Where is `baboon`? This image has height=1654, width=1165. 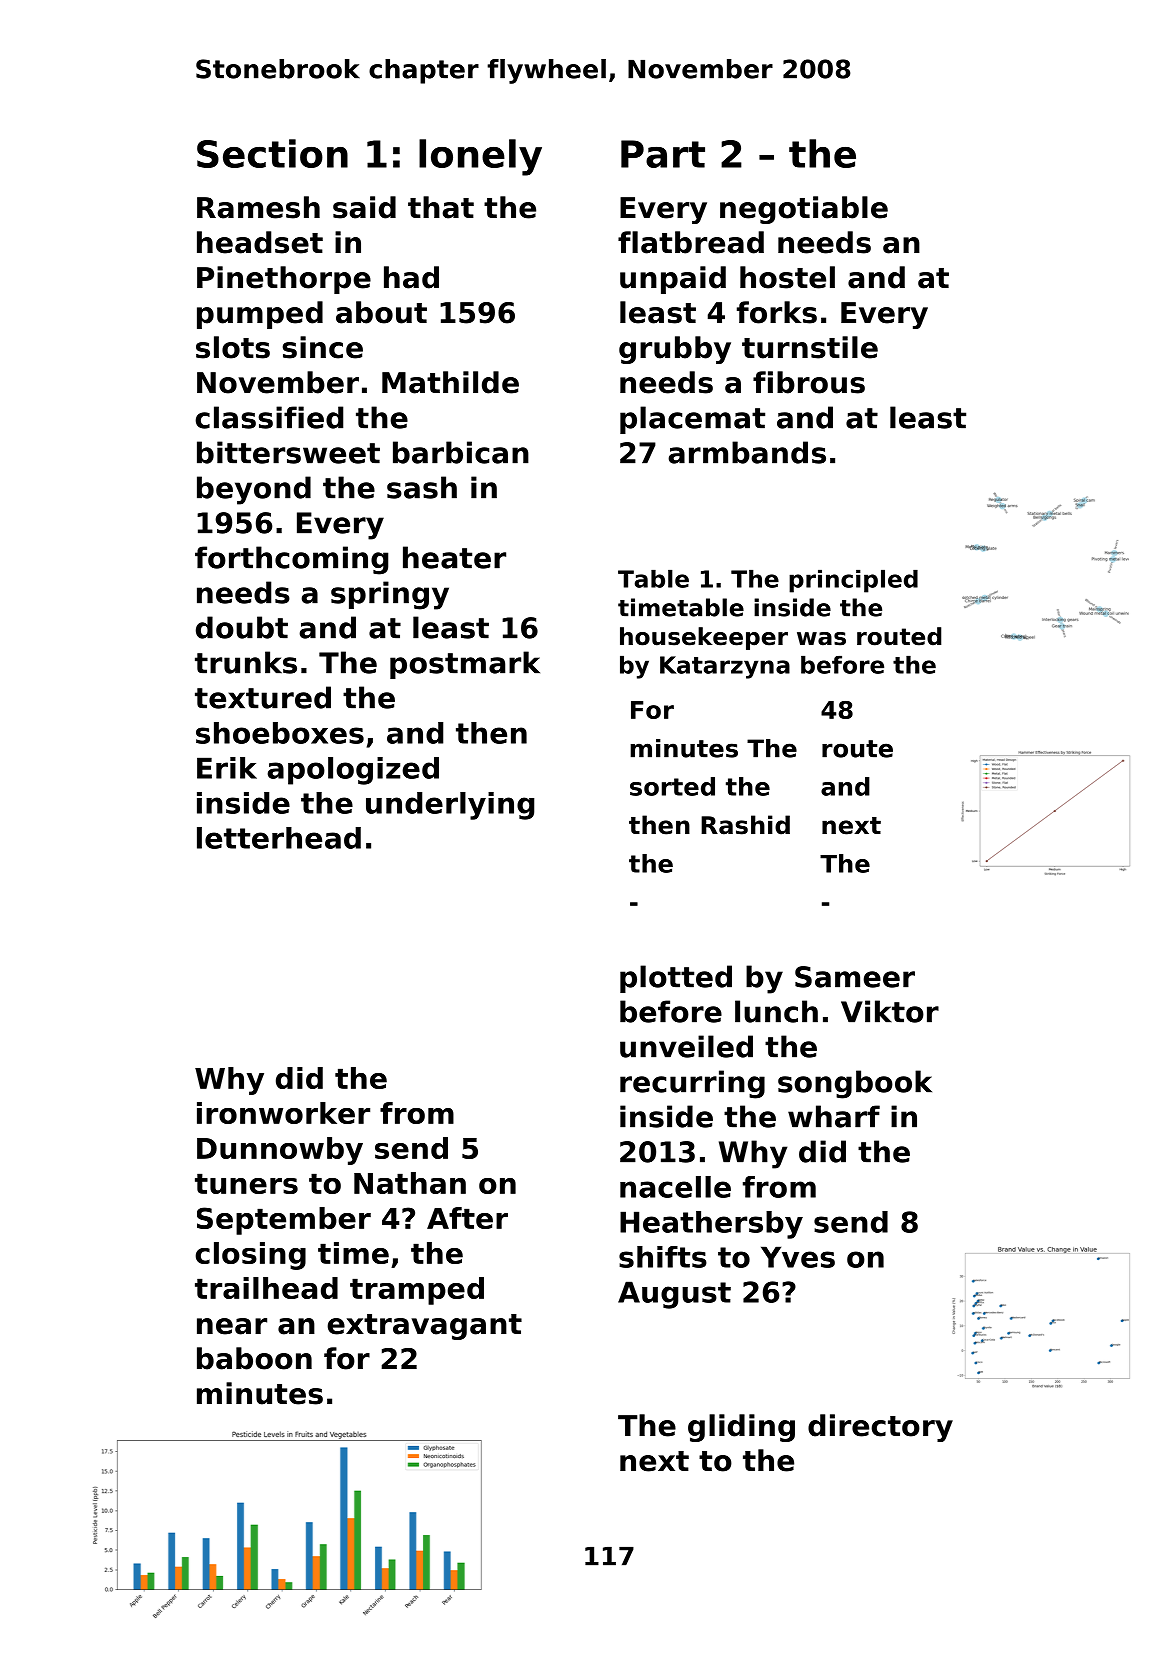 baboon is located at coordinates (254, 1358).
